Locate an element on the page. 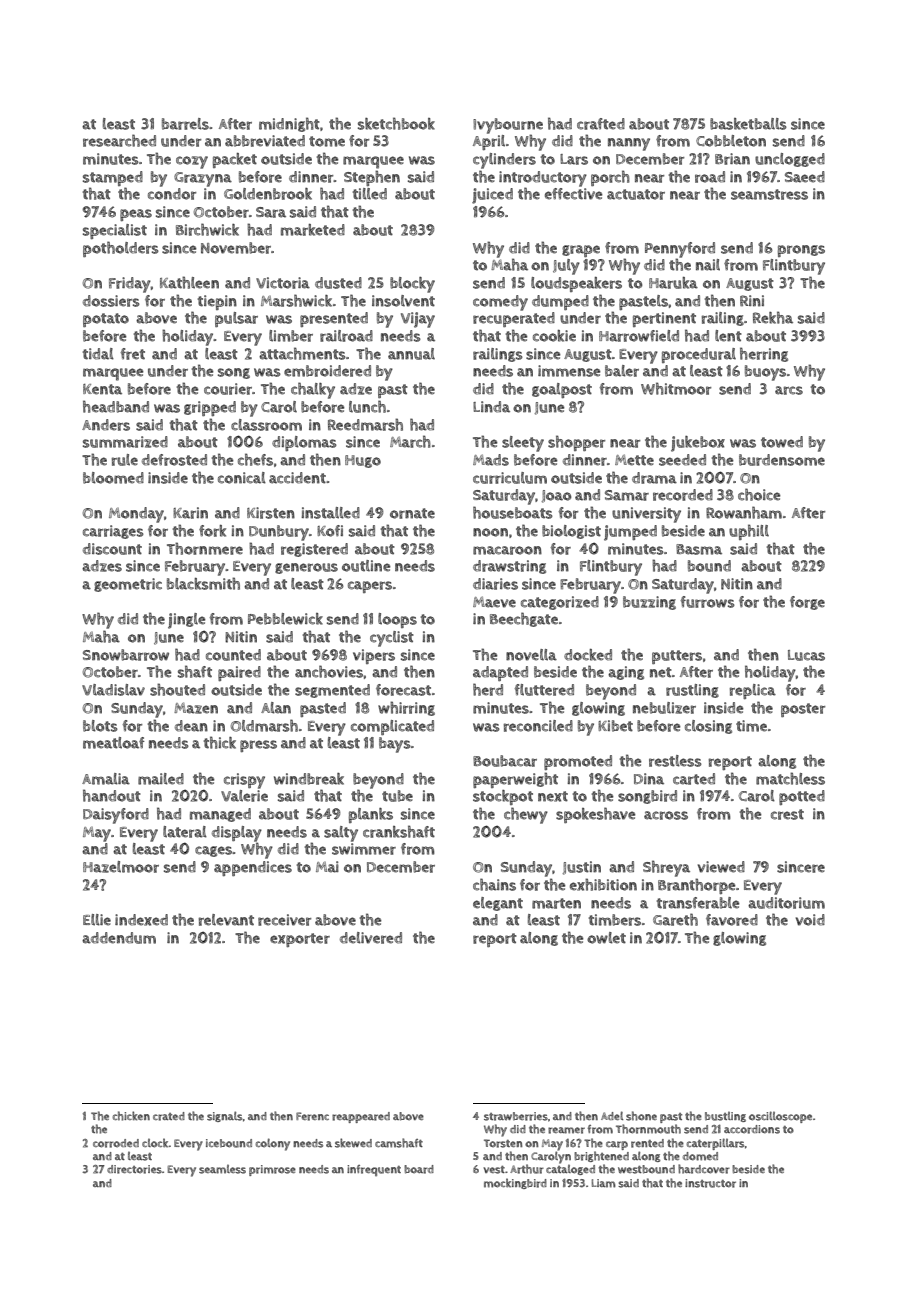 This image has width=908, height=1316. towed is located at coordinates (782, 442).
